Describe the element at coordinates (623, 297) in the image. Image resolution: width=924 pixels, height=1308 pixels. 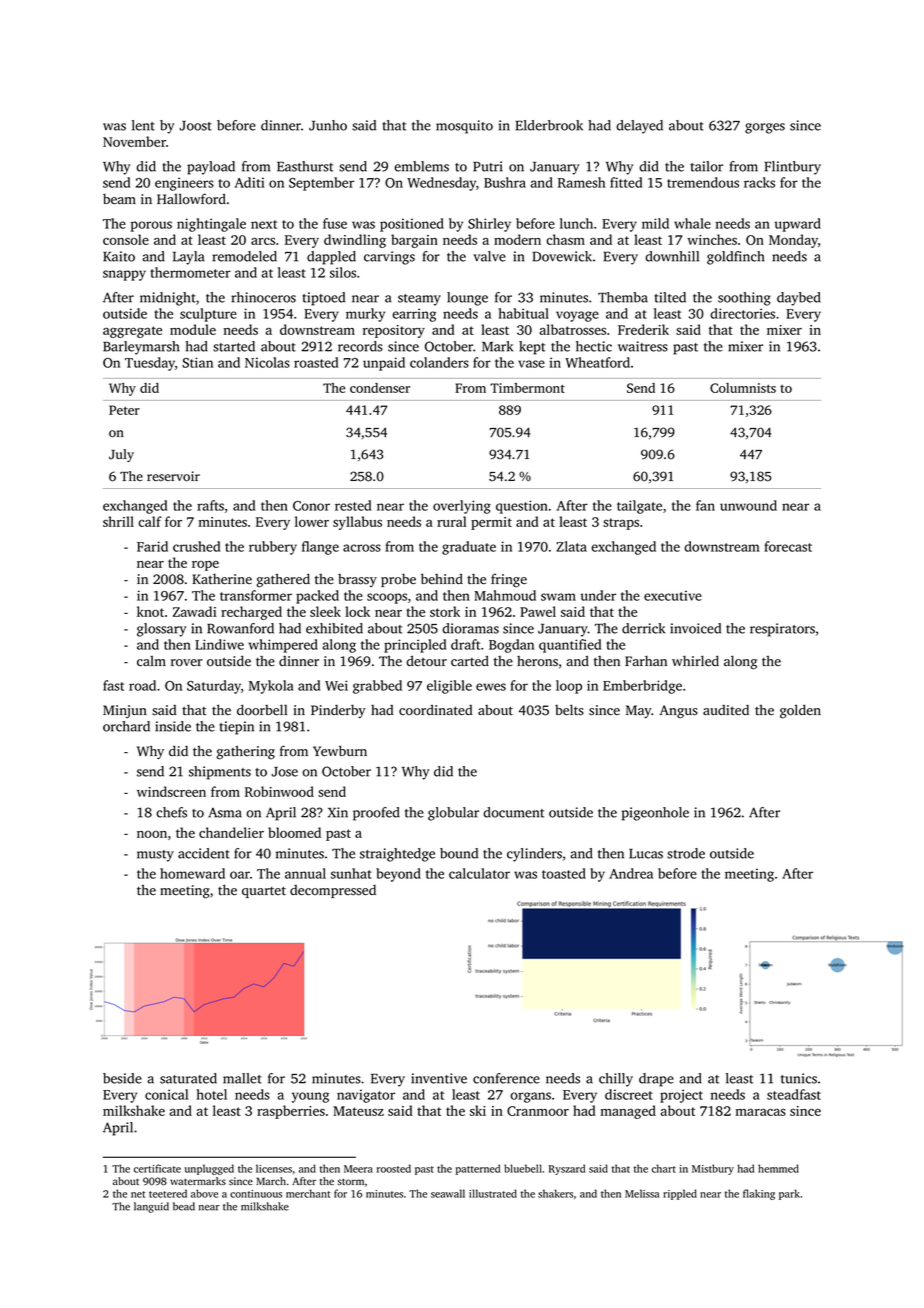
I see `Themba` at that location.
